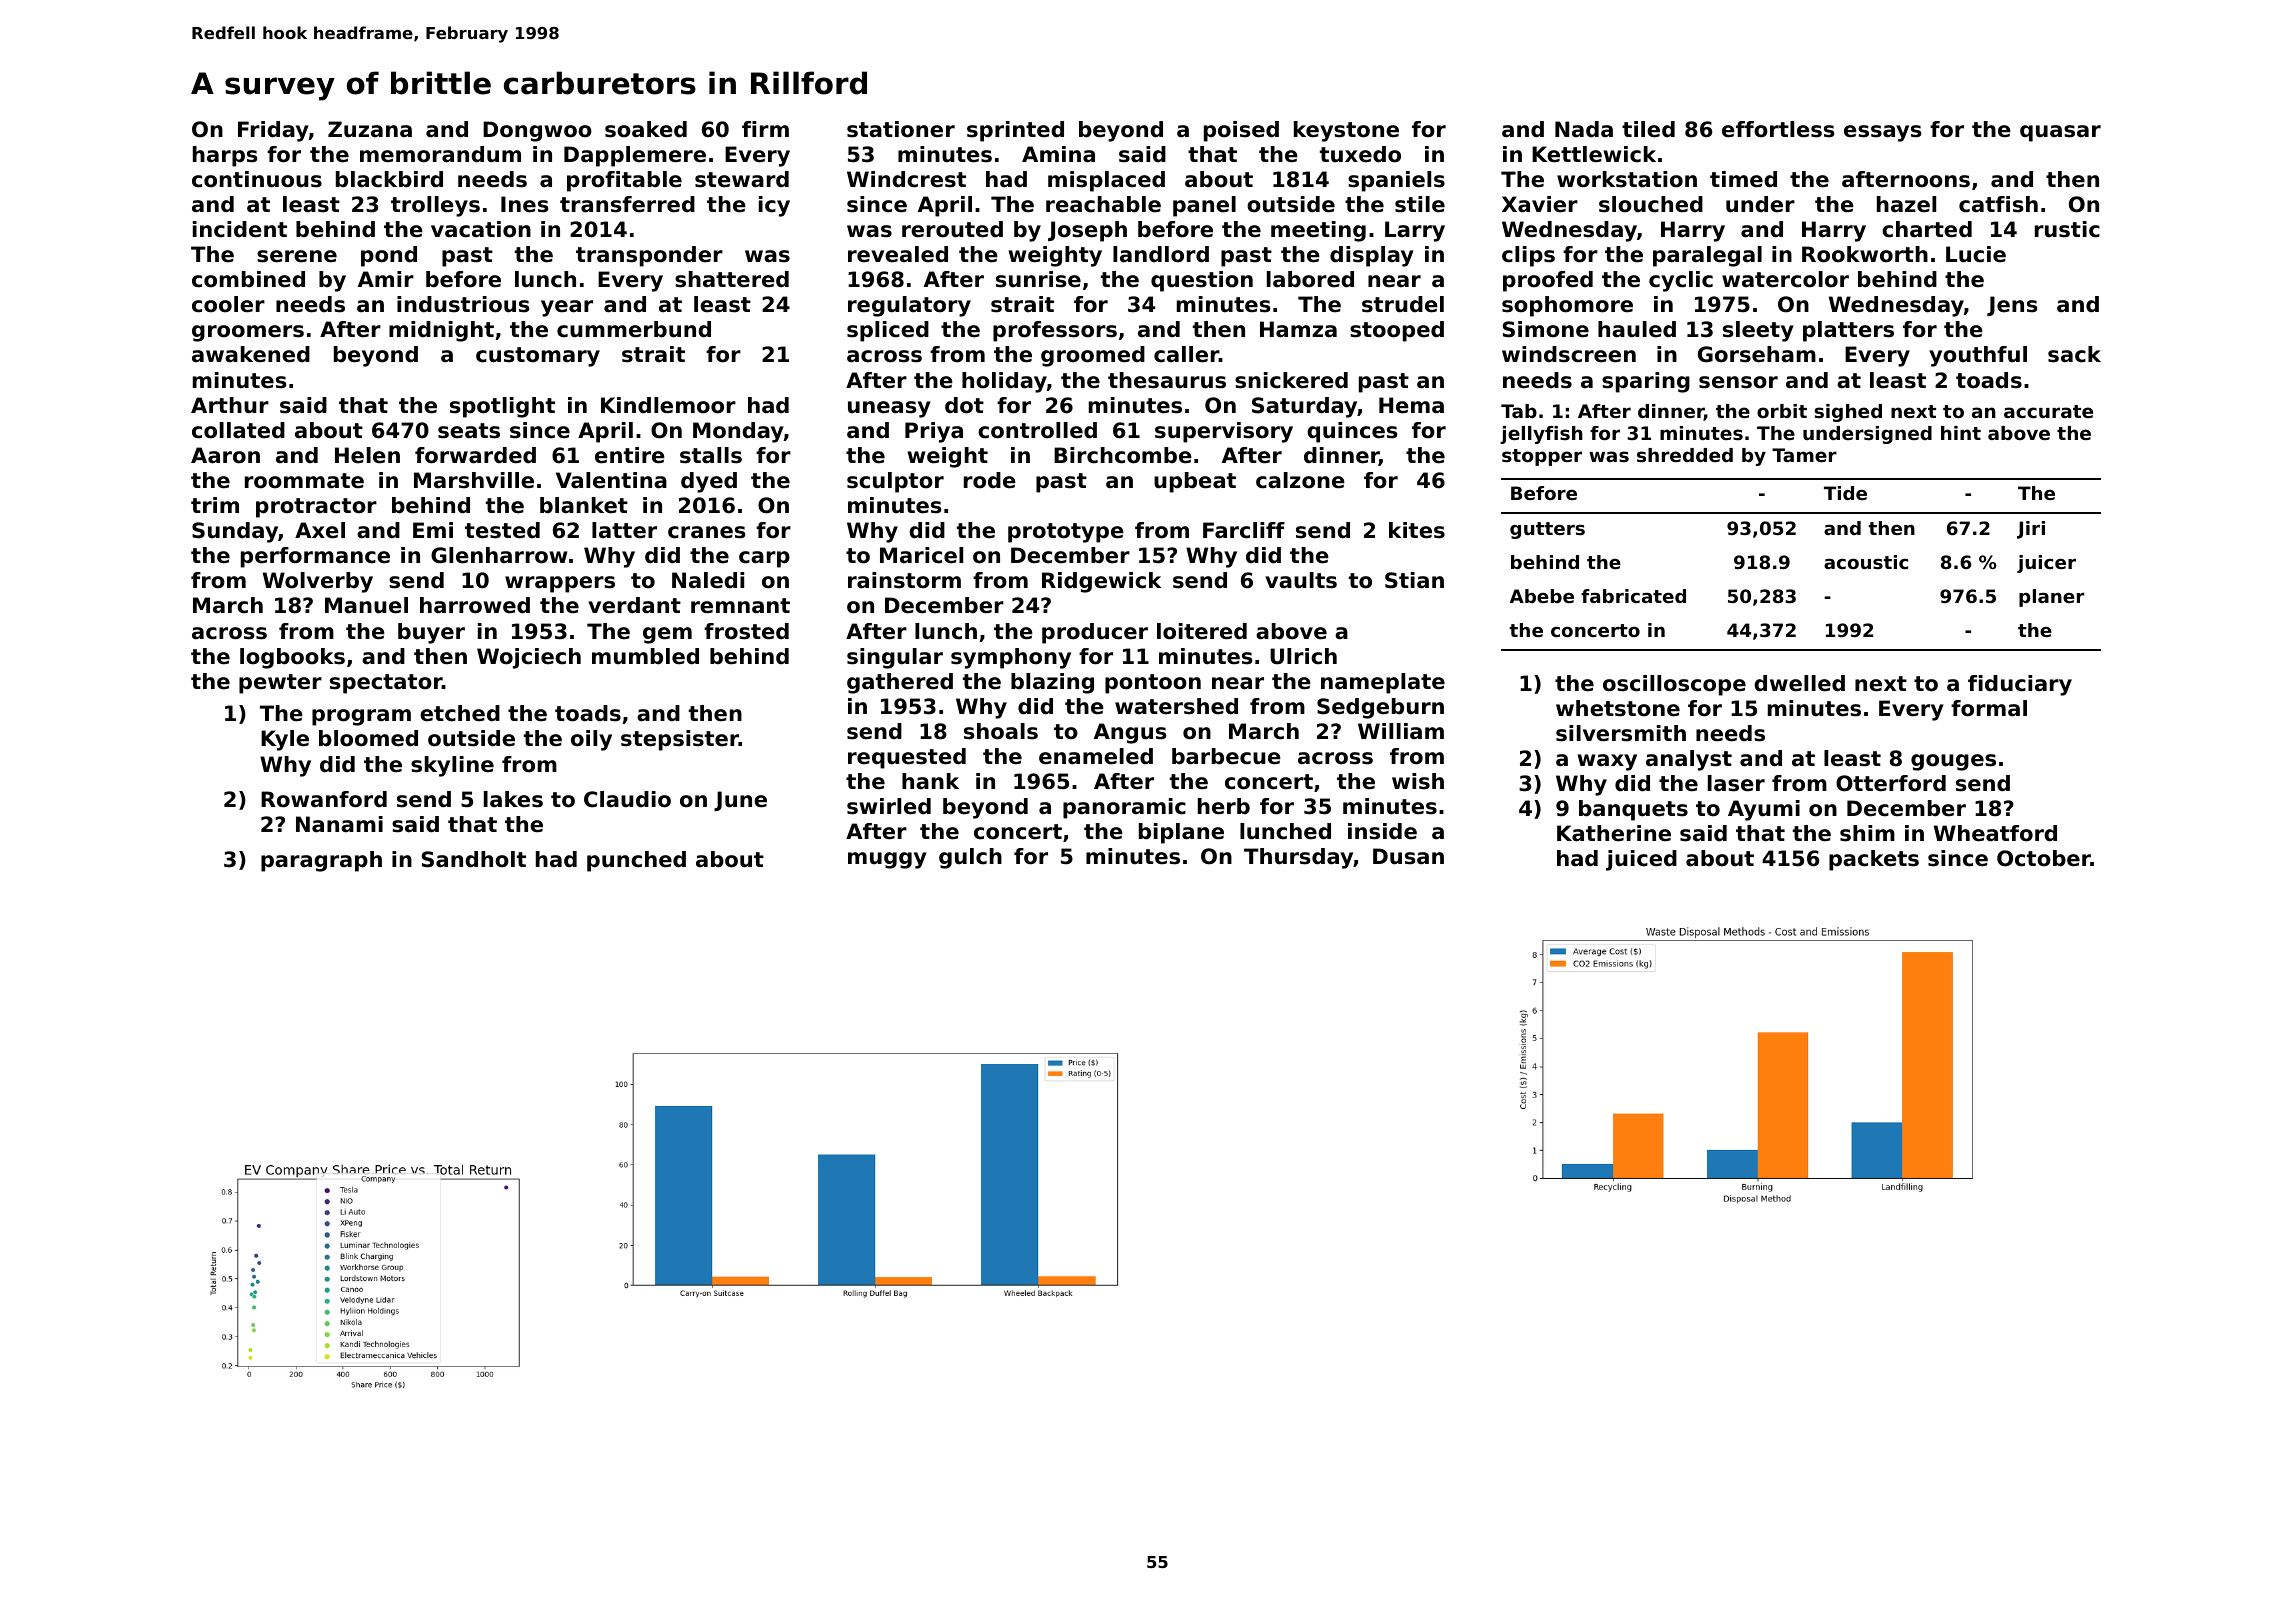  Describe the element at coordinates (1778, 129) in the page. I see `effortless` at that location.
